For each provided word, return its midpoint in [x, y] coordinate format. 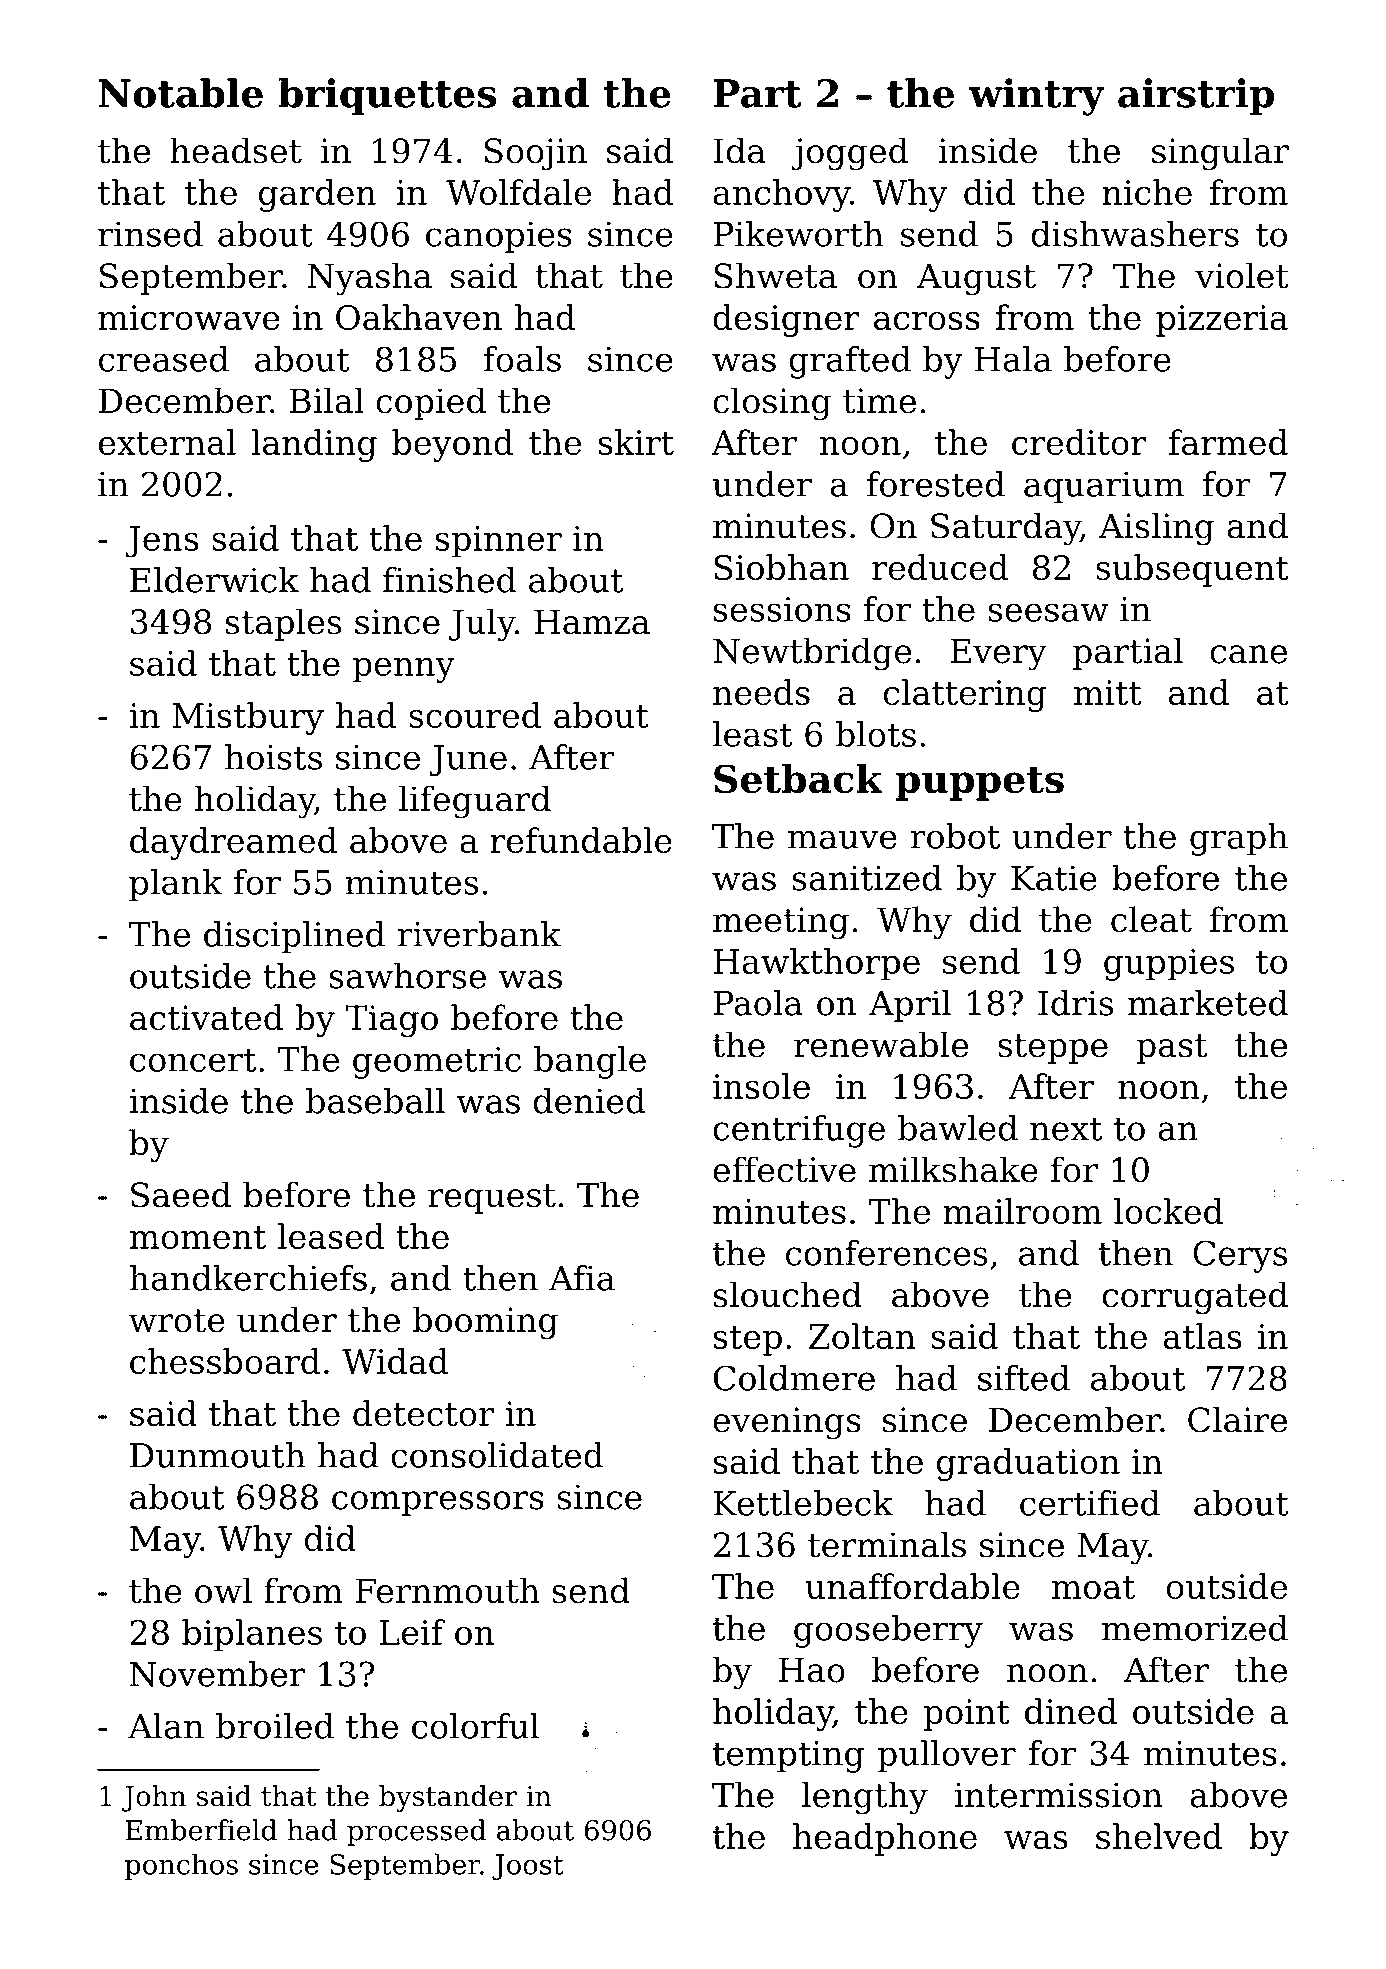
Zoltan [862, 1336]
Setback [798, 779]
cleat [1151, 919]
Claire [1237, 1419]
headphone [885, 1839]
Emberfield [201, 1830]
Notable [181, 93]
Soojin [536, 154]
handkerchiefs [248, 1278]
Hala [1013, 359]
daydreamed [233, 843]
